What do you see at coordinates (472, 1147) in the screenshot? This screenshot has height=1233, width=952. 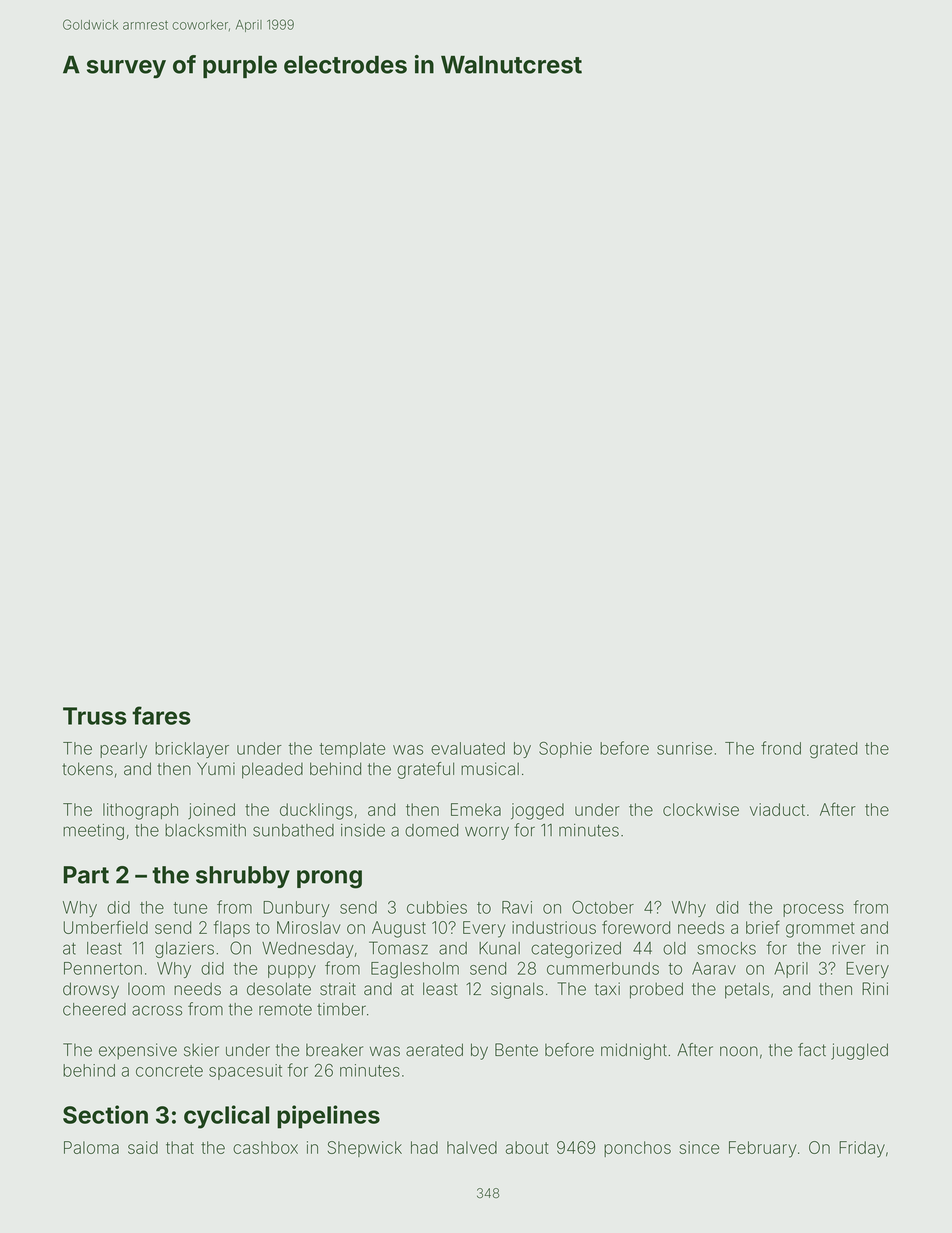 I see `halved` at bounding box center [472, 1147].
